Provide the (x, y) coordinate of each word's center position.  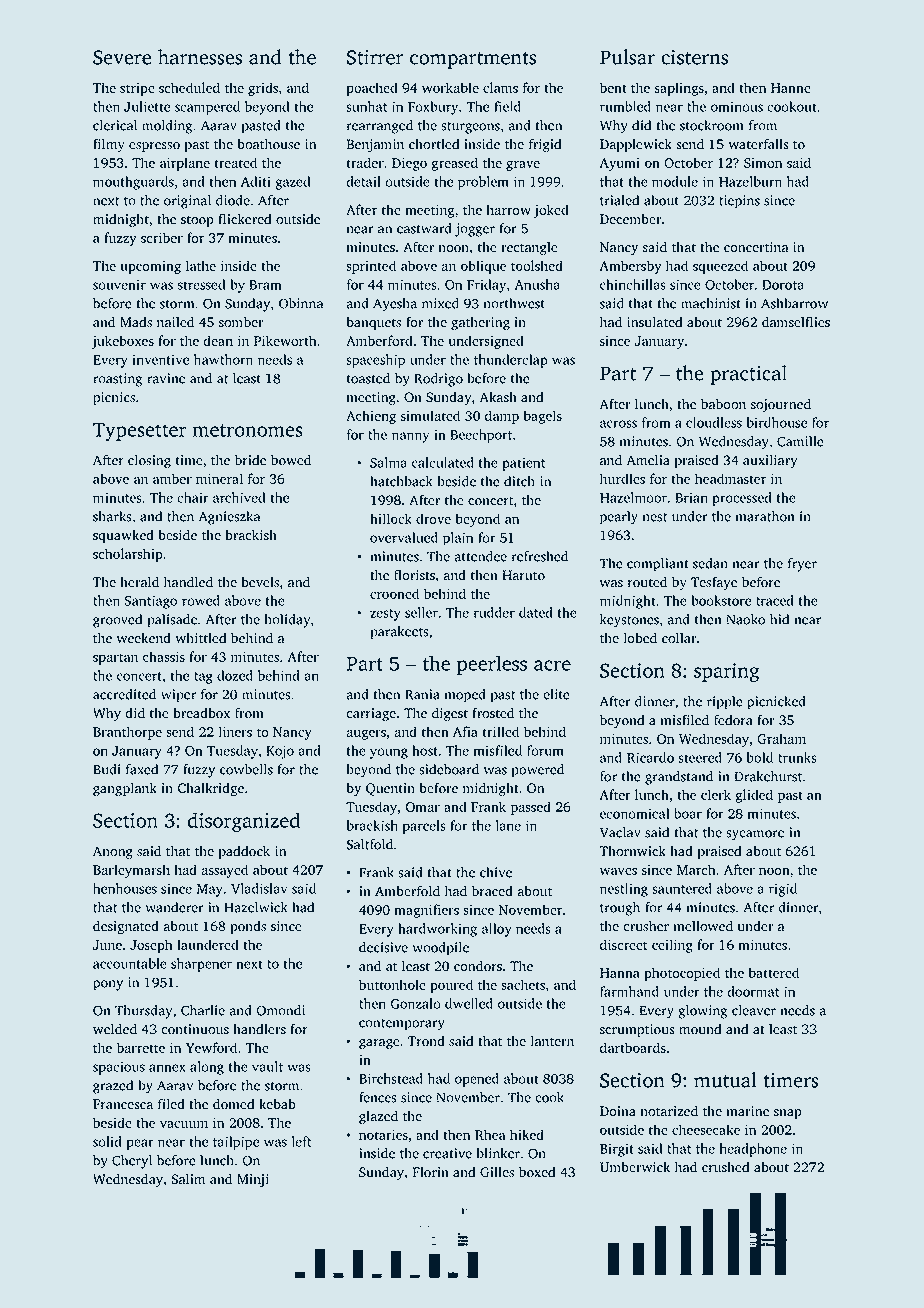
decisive (383, 947)
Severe (122, 57)
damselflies (796, 322)
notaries (383, 1135)
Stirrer (375, 57)
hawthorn (223, 359)
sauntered (682, 888)
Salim (188, 1179)
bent (613, 87)
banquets (373, 323)
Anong (113, 853)
